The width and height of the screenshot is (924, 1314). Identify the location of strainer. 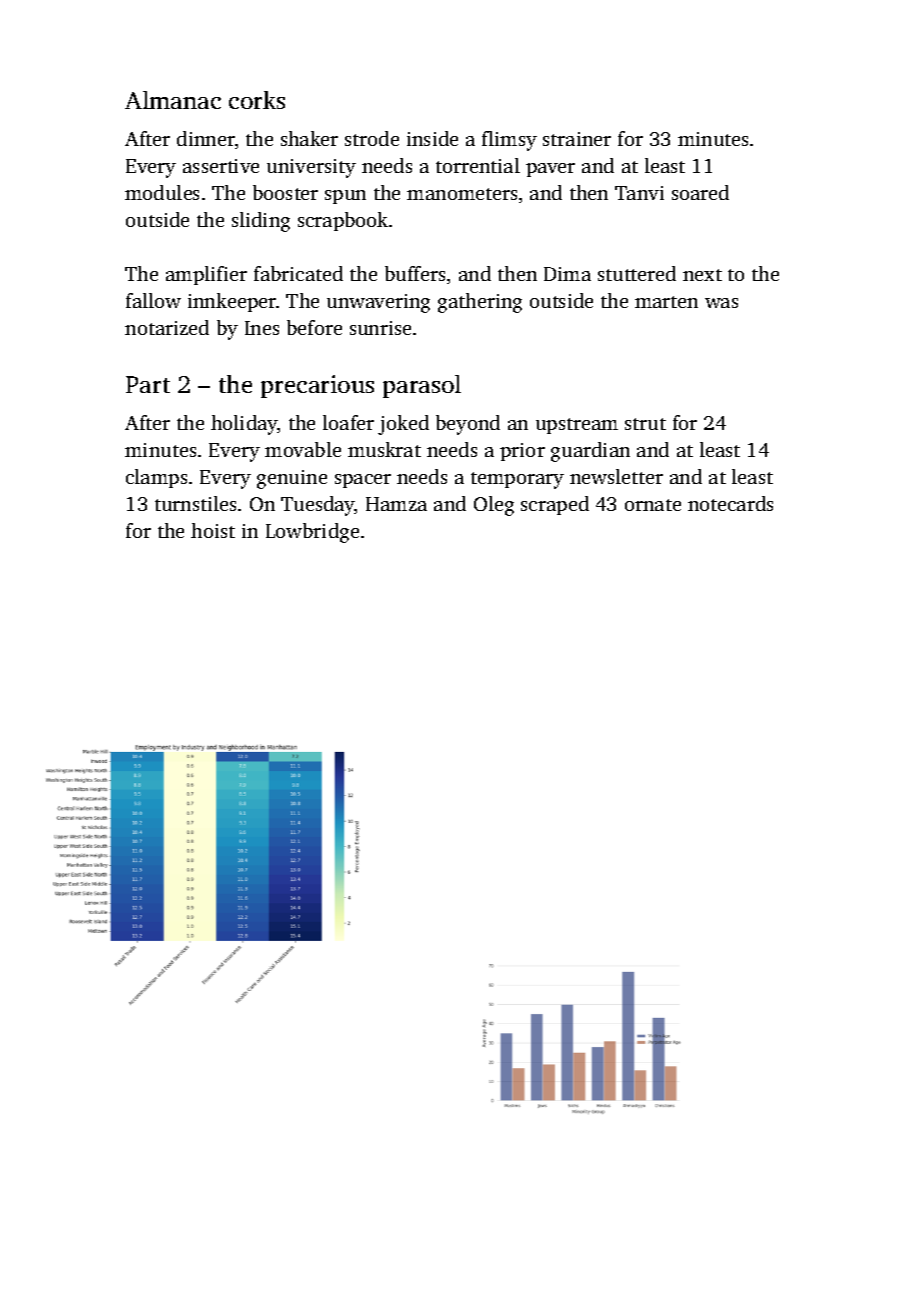
(577, 139).
